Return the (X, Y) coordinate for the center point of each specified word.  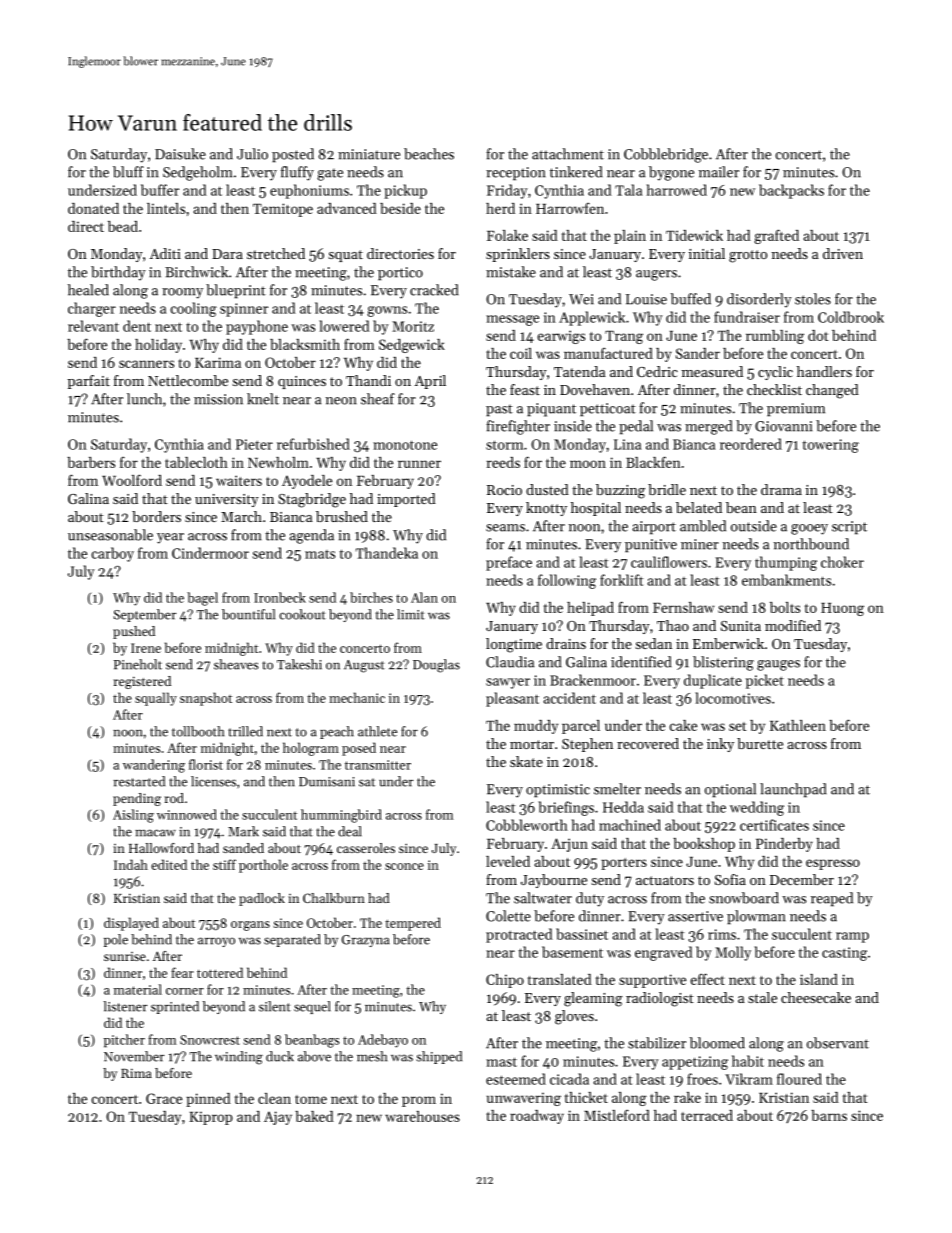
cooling (194, 309)
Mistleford (617, 1115)
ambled (703, 526)
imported (406, 500)
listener (125, 1006)
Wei (581, 299)
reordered (751, 444)
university (227, 500)
